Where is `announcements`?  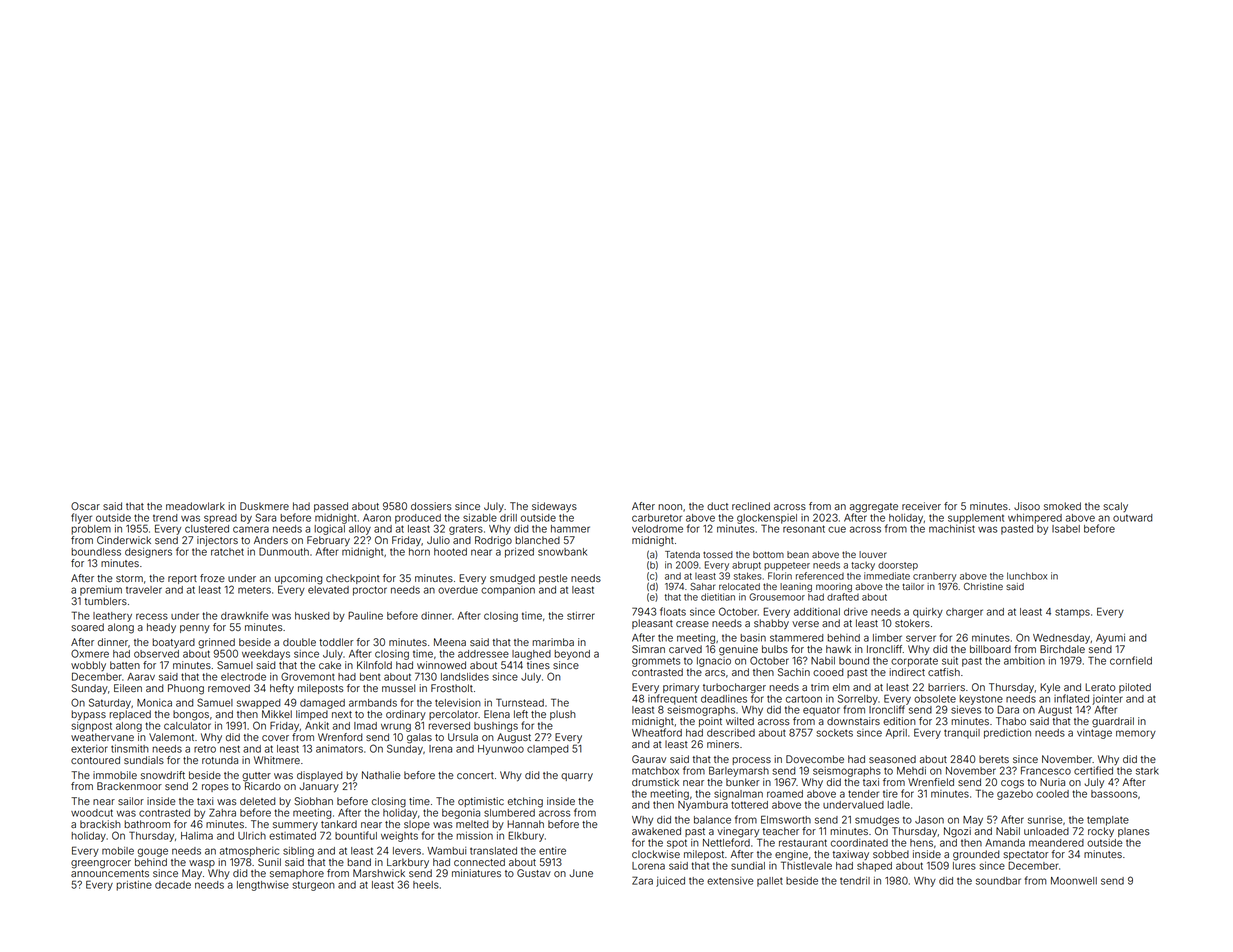 announcements is located at coordinates (110, 873).
